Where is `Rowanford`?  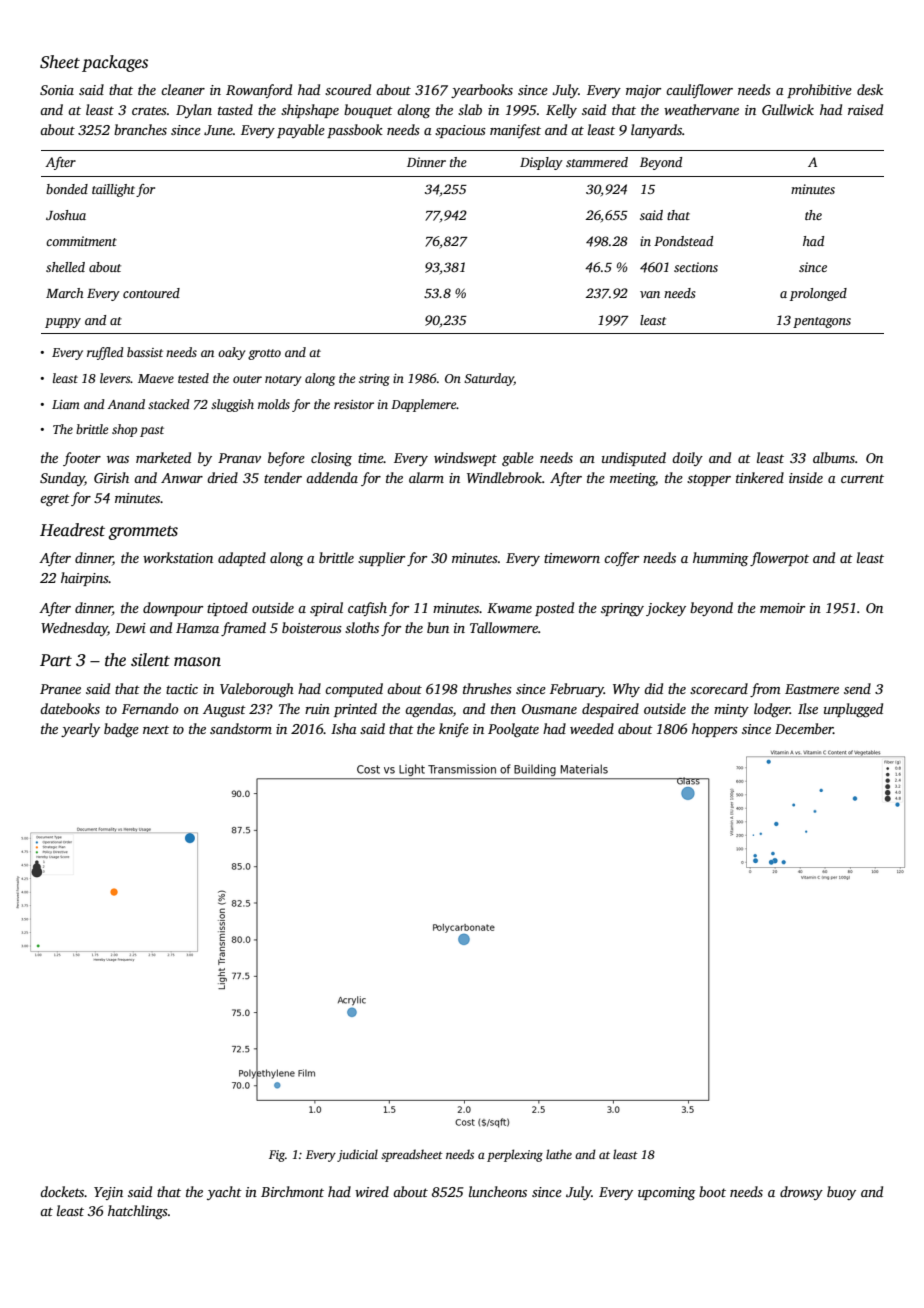 Rowanford is located at coordinates (259, 91).
